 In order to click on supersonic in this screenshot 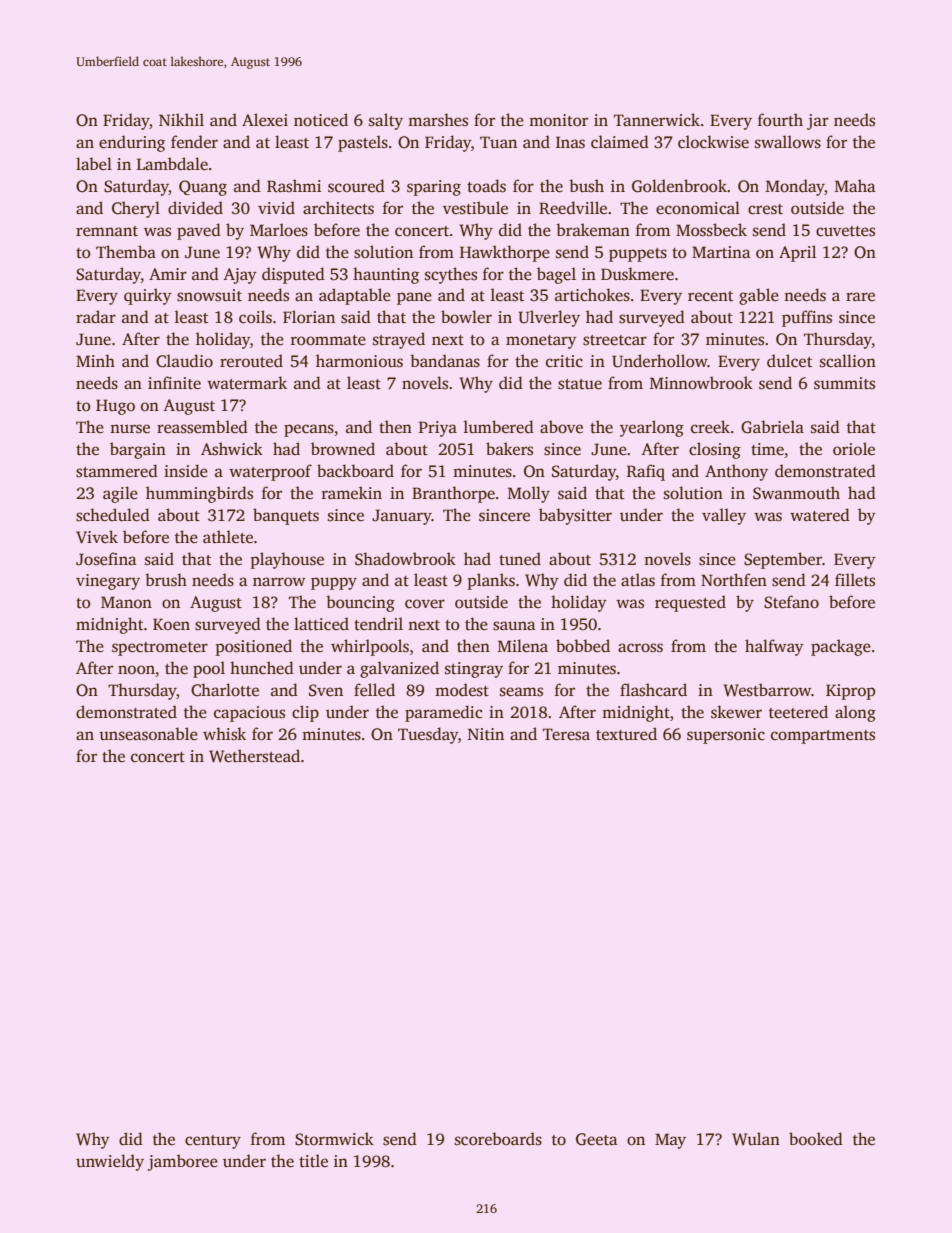, I will do `click(726, 736)`.
